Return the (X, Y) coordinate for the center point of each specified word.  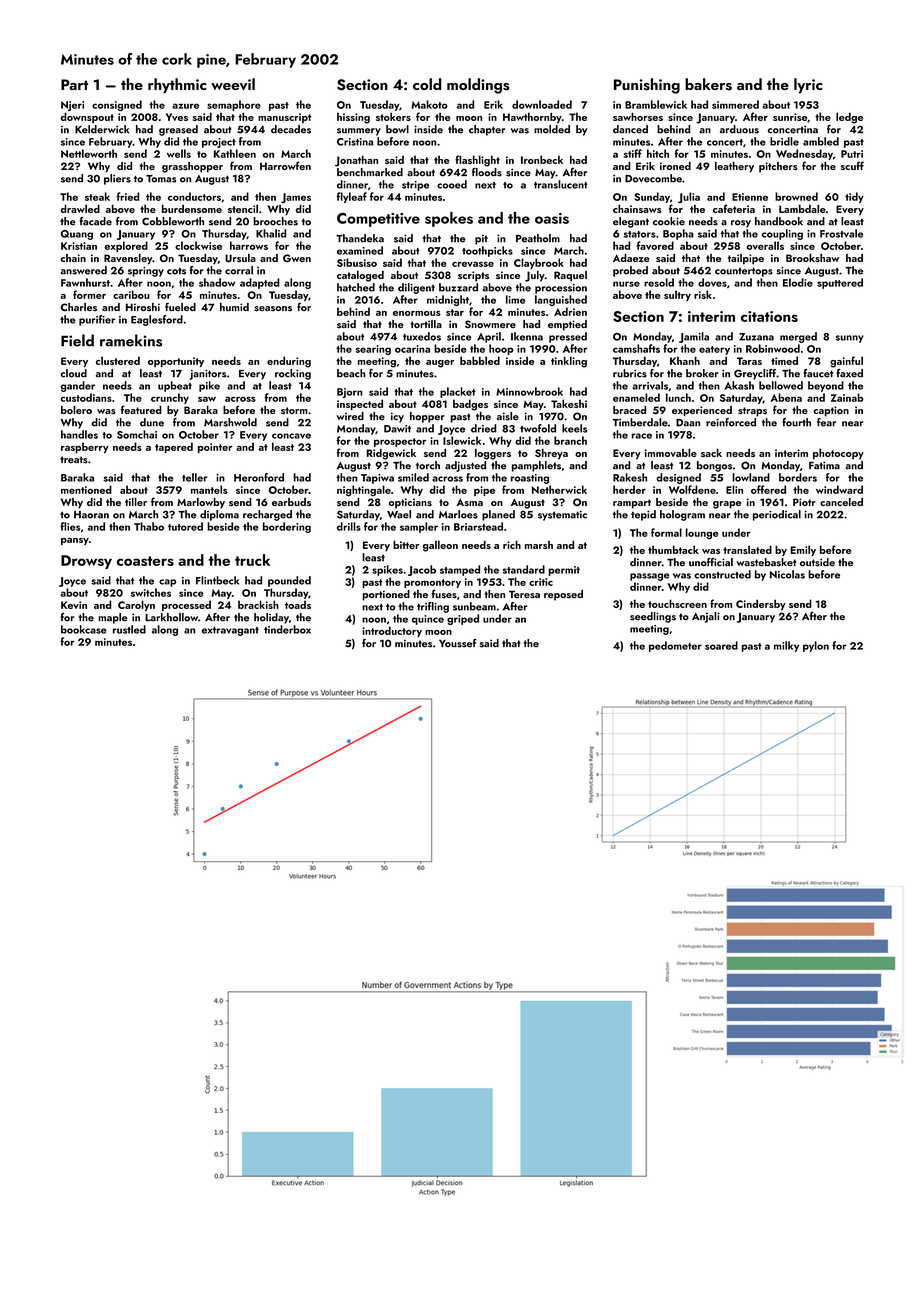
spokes (449, 219)
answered (83, 270)
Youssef (458, 643)
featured (141, 409)
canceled (841, 502)
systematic (562, 516)
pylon (816, 646)
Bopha (678, 234)
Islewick (462, 440)
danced (630, 129)
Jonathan (356, 161)
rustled (129, 629)
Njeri (72, 106)
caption (831, 411)
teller (194, 477)
